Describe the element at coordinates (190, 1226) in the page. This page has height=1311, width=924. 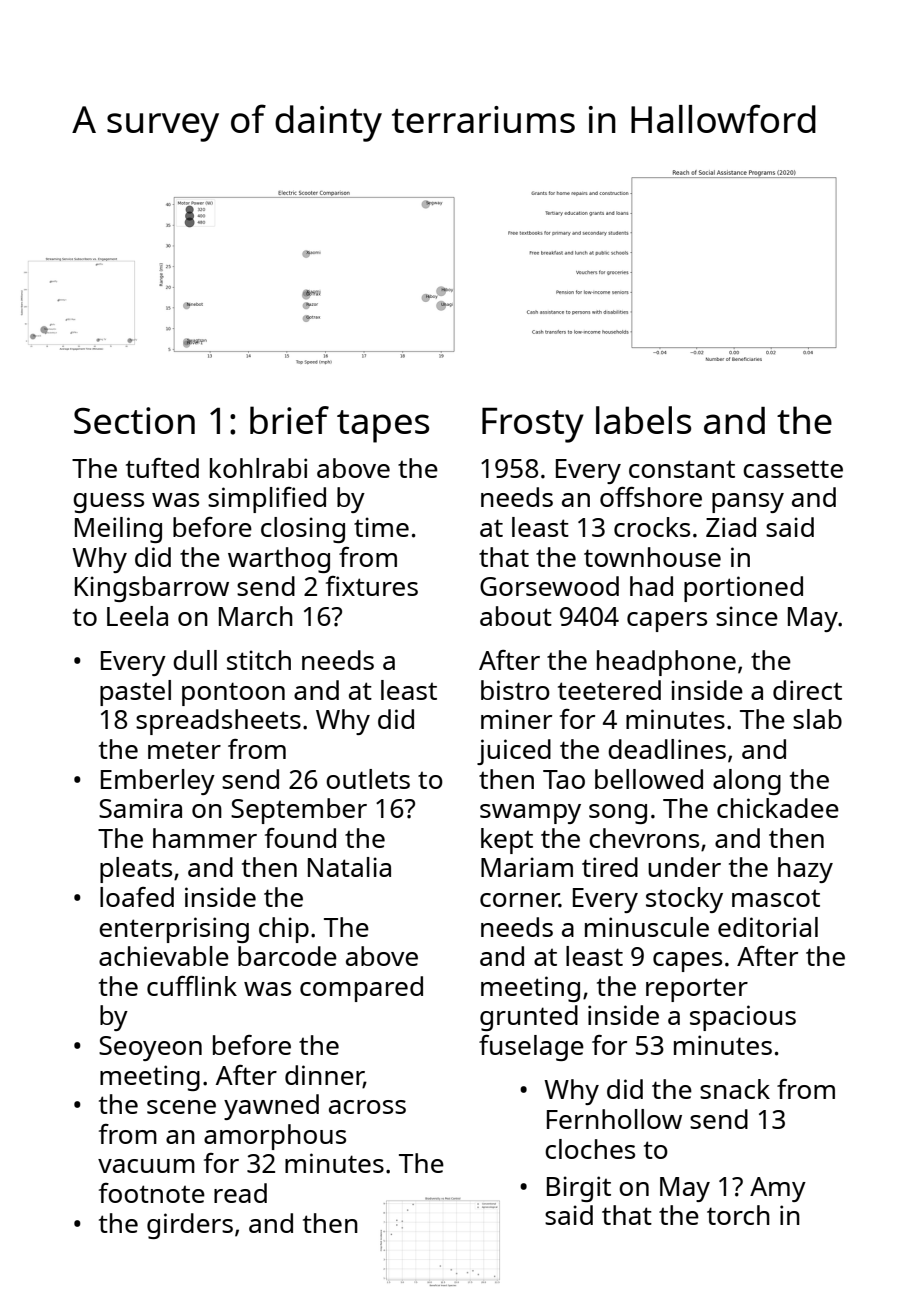
I see `girders` at that location.
